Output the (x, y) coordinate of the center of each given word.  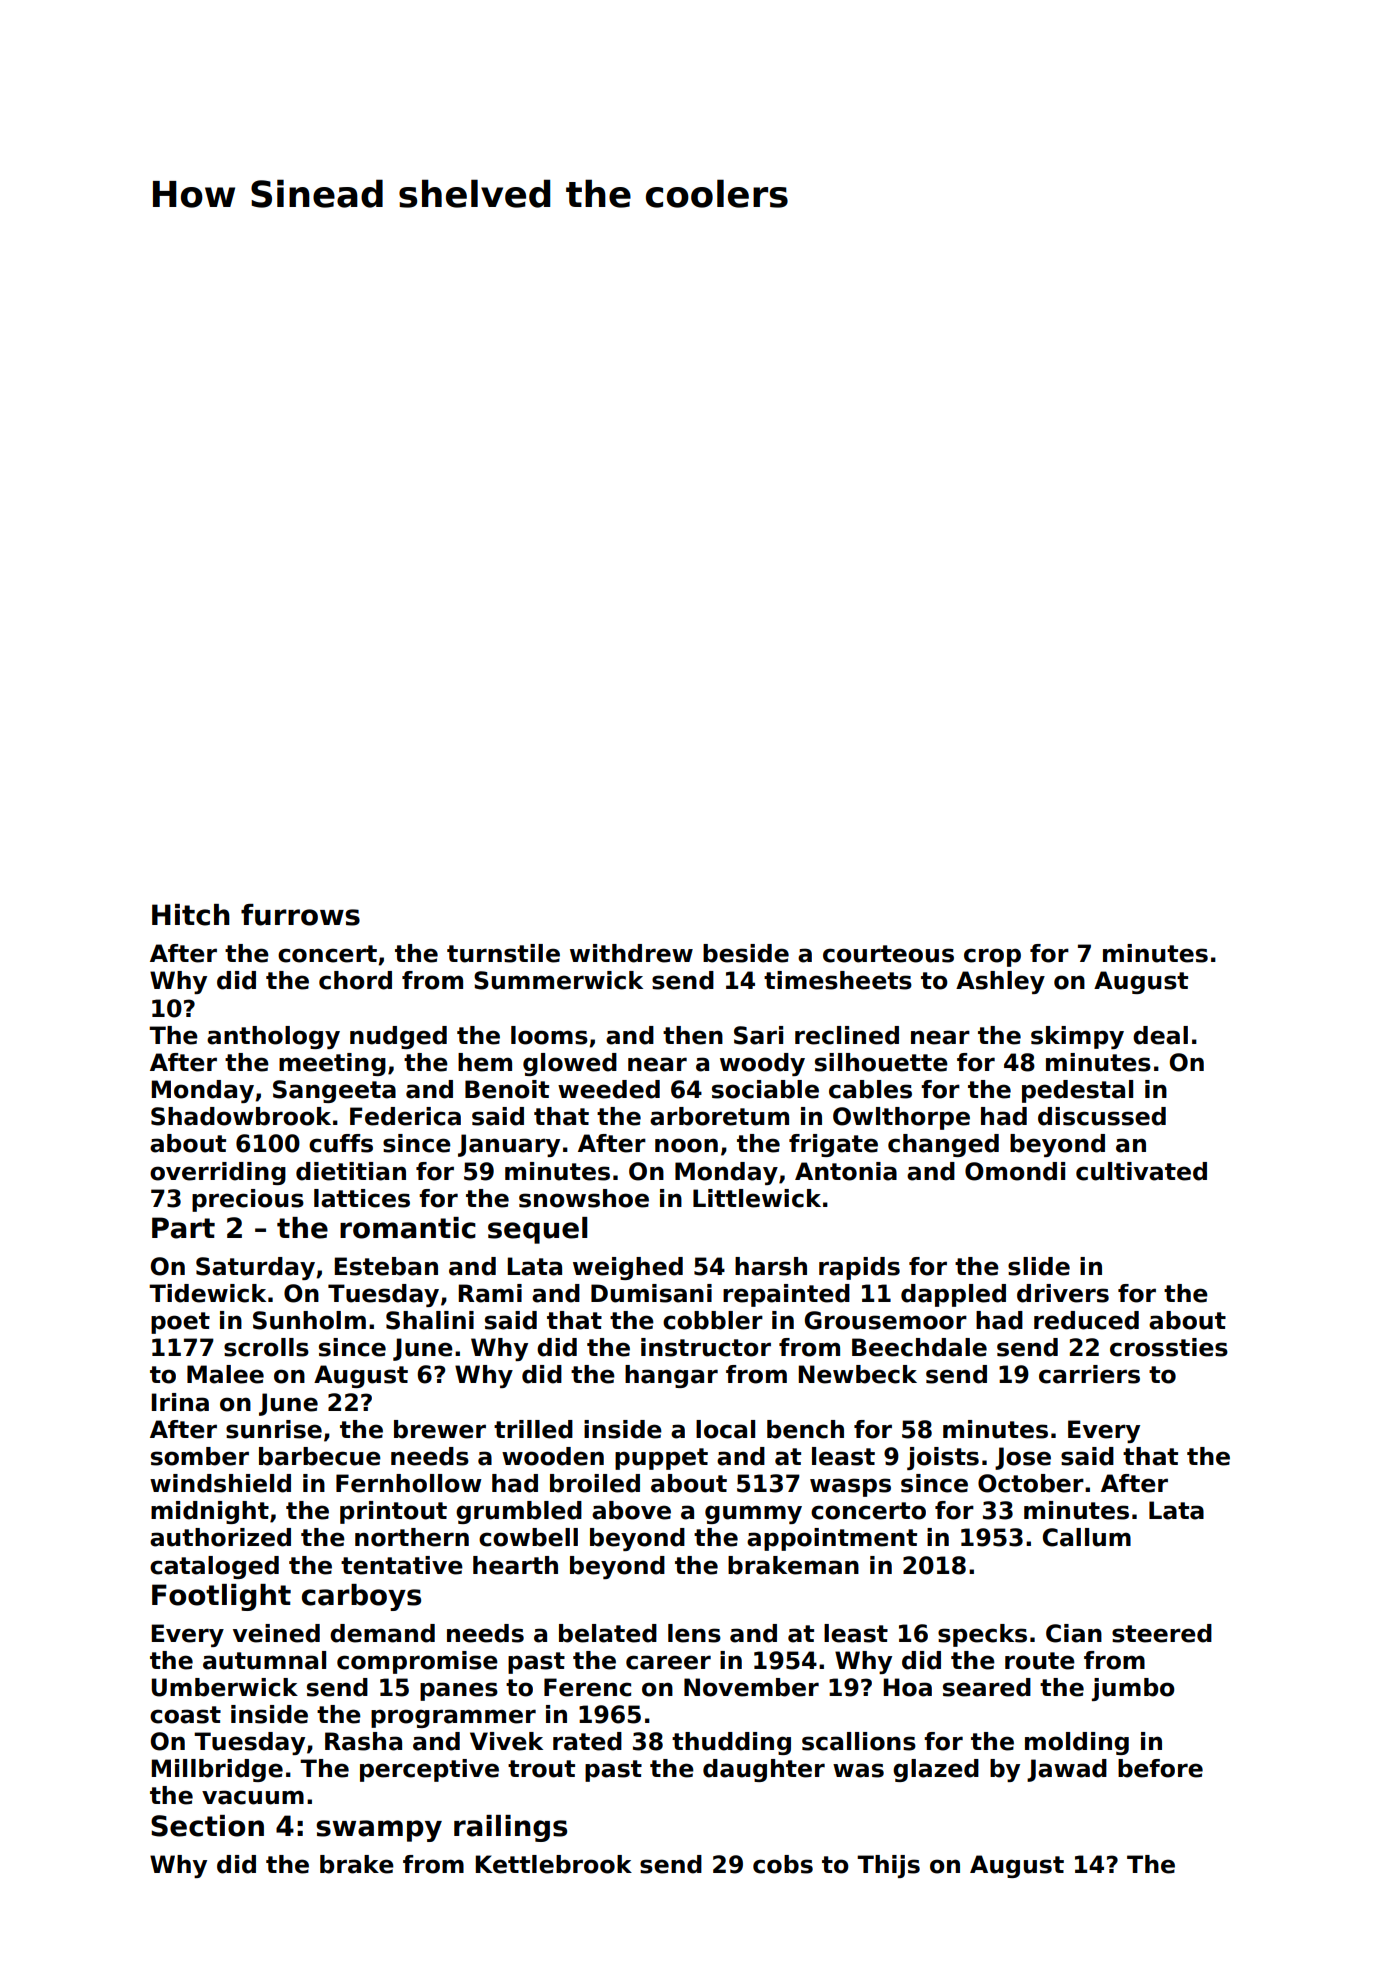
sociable (765, 1089)
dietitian (351, 1171)
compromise (417, 1662)
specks (982, 1635)
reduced (1086, 1320)
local (725, 1429)
